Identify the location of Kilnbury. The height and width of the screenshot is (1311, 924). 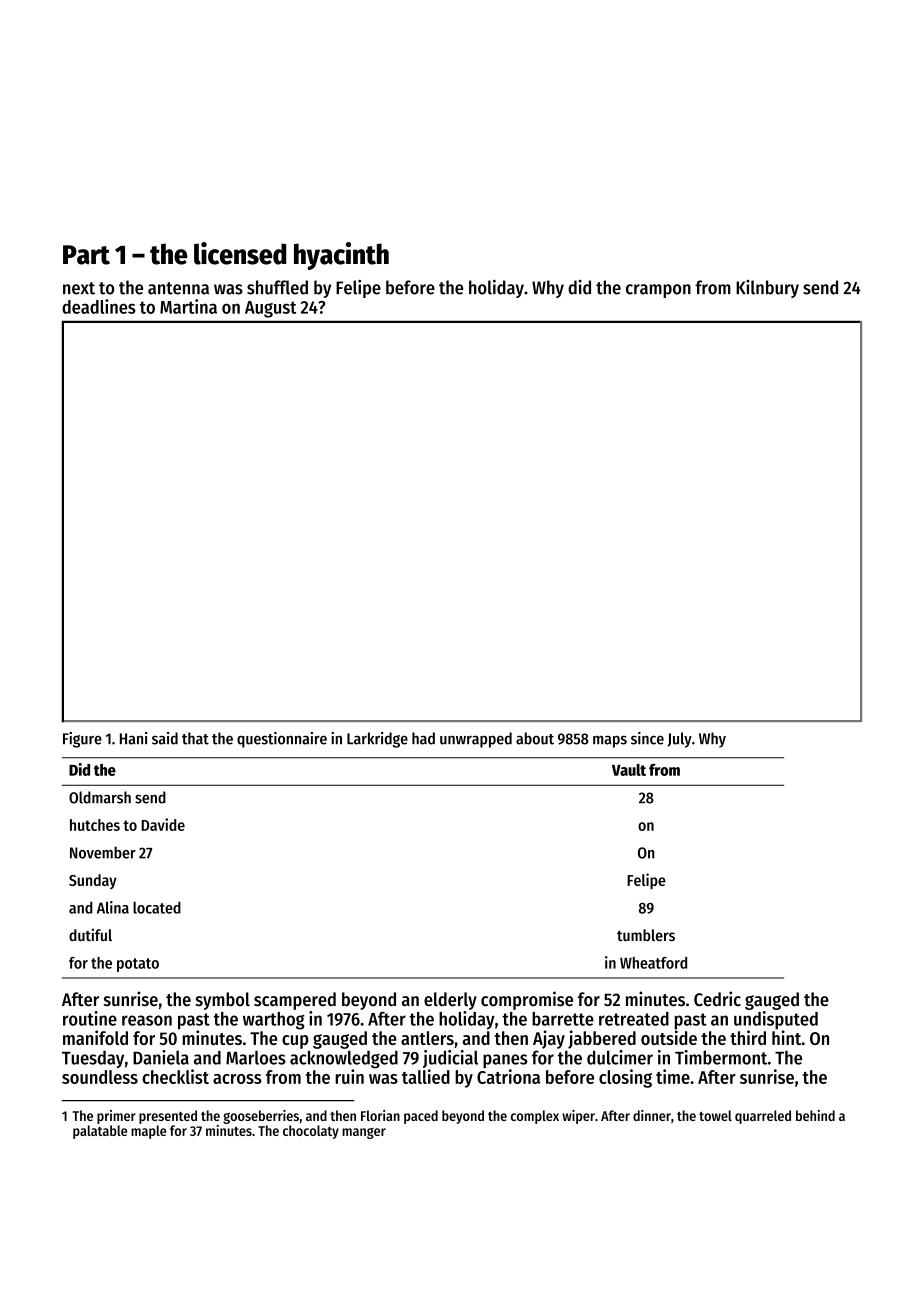
(767, 289).
